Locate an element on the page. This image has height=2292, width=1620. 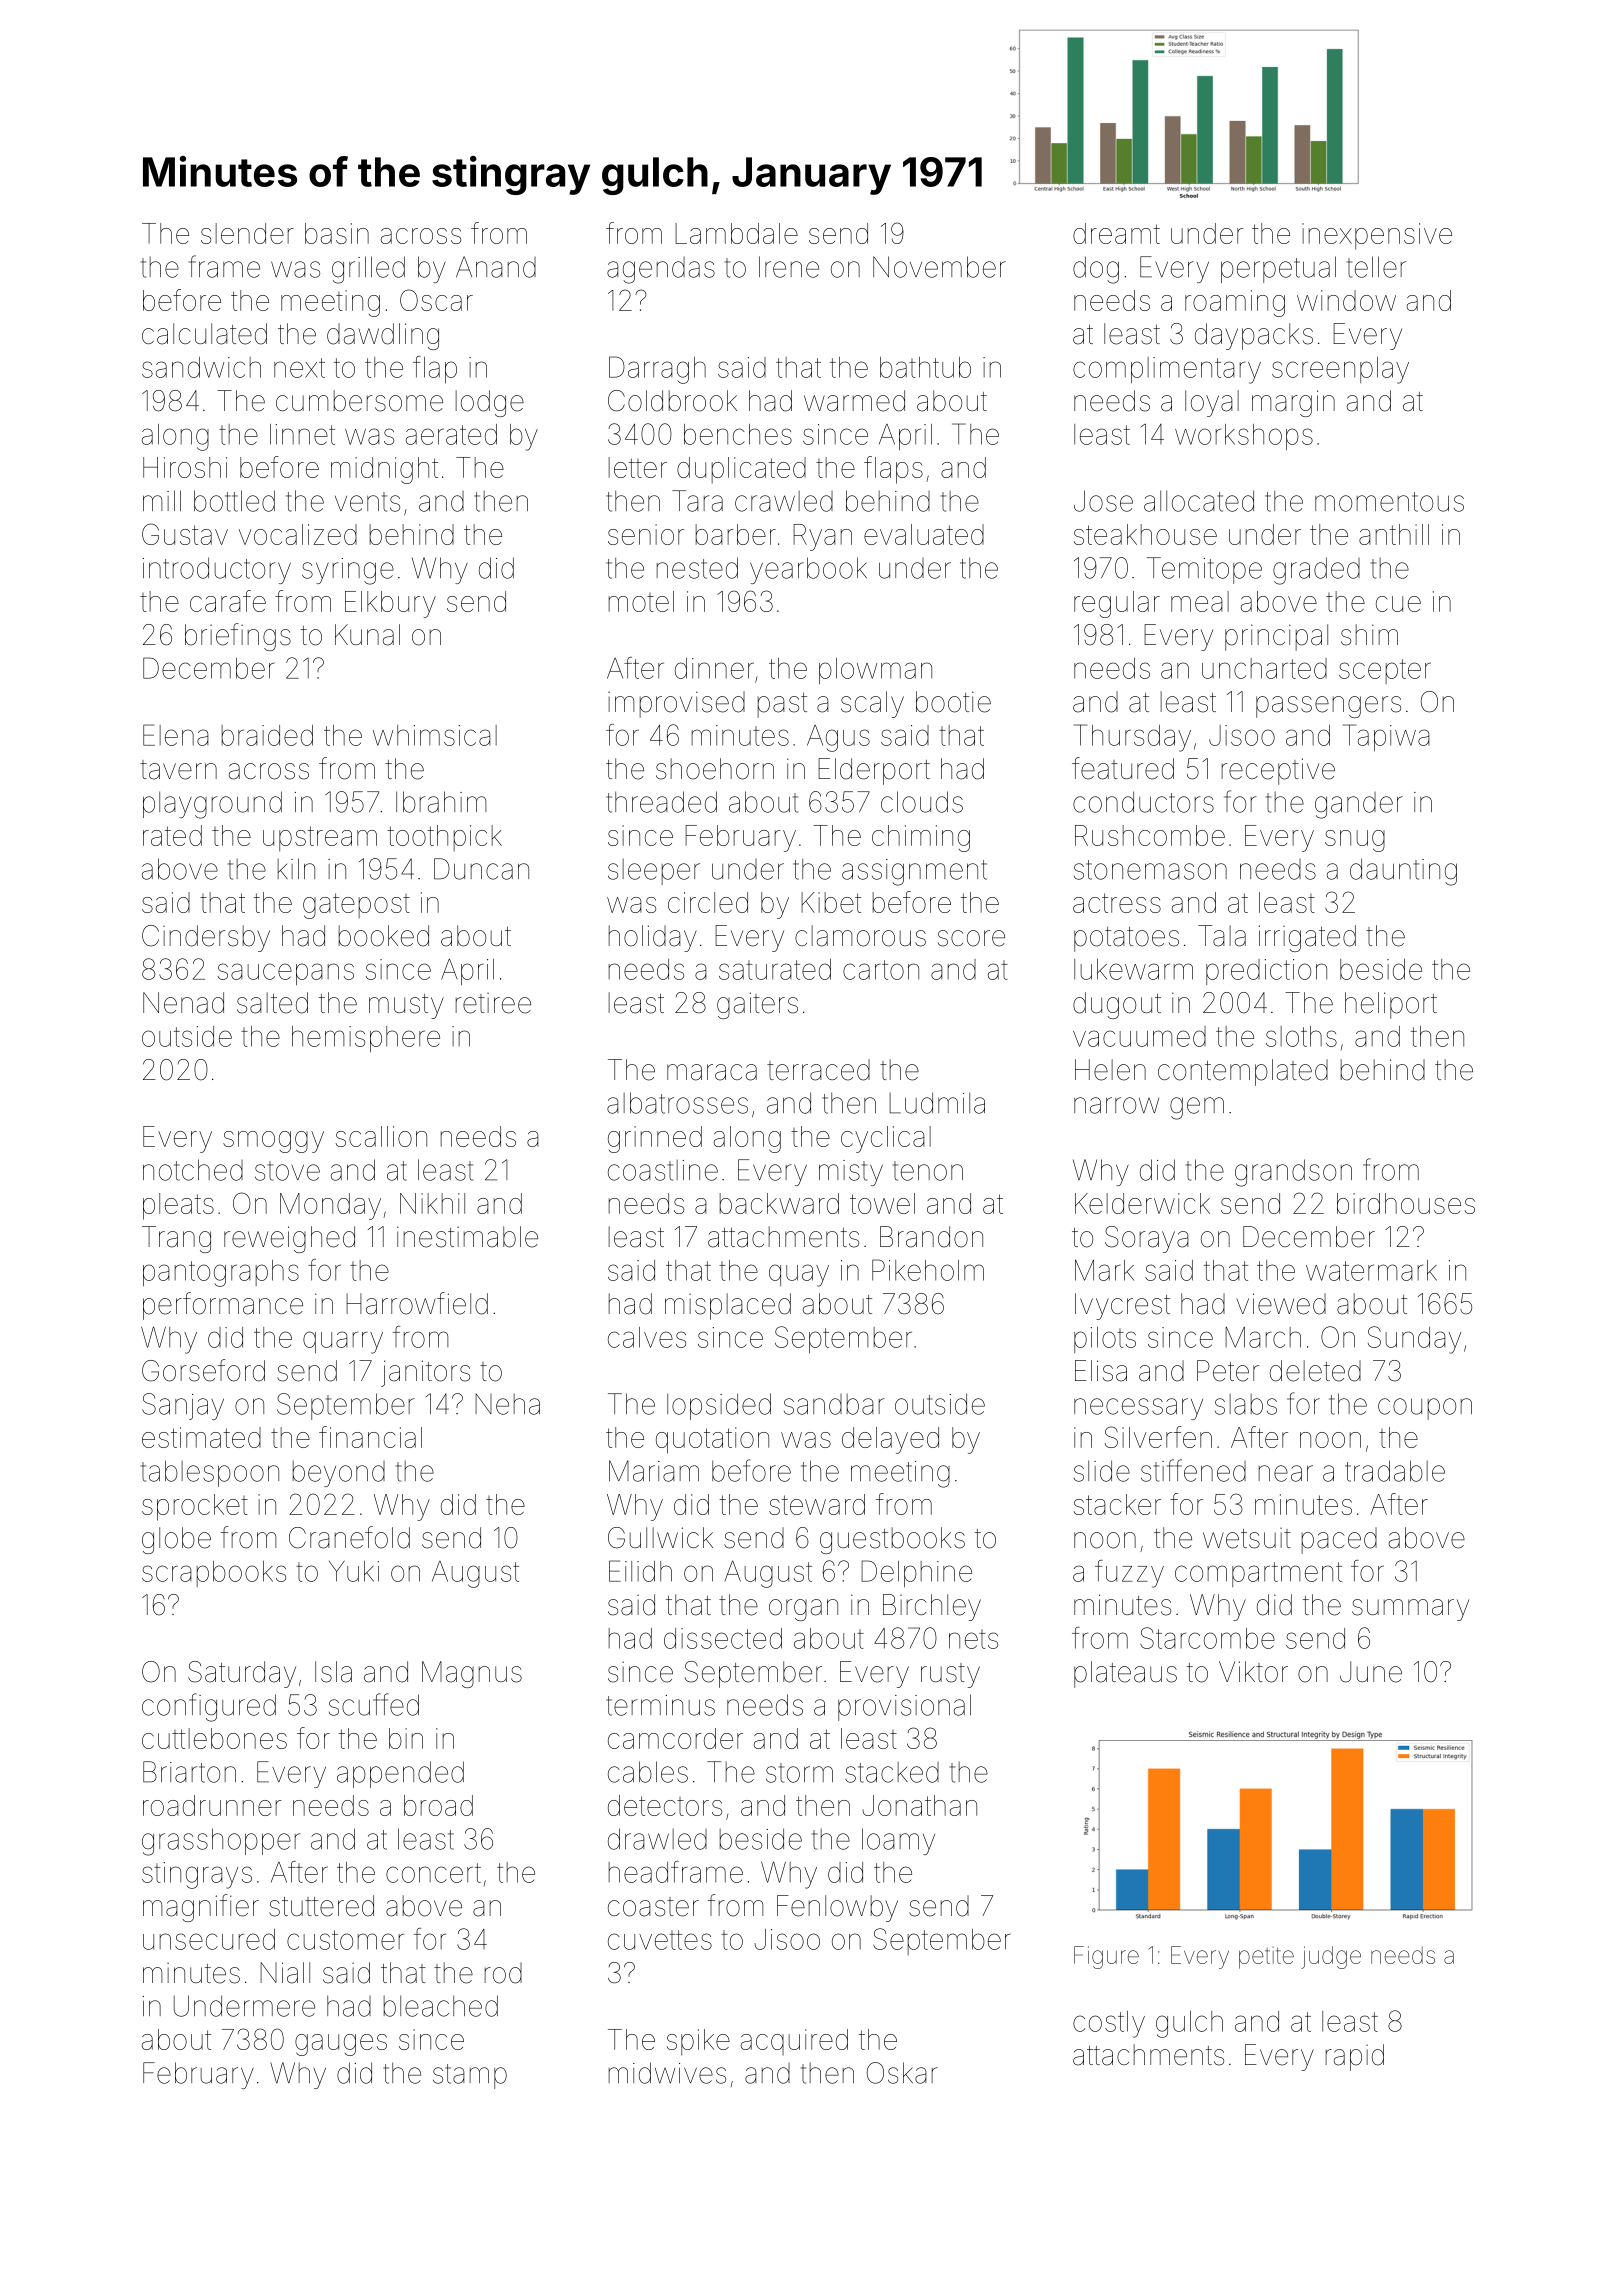
Elderport is located at coordinates (874, 771).
